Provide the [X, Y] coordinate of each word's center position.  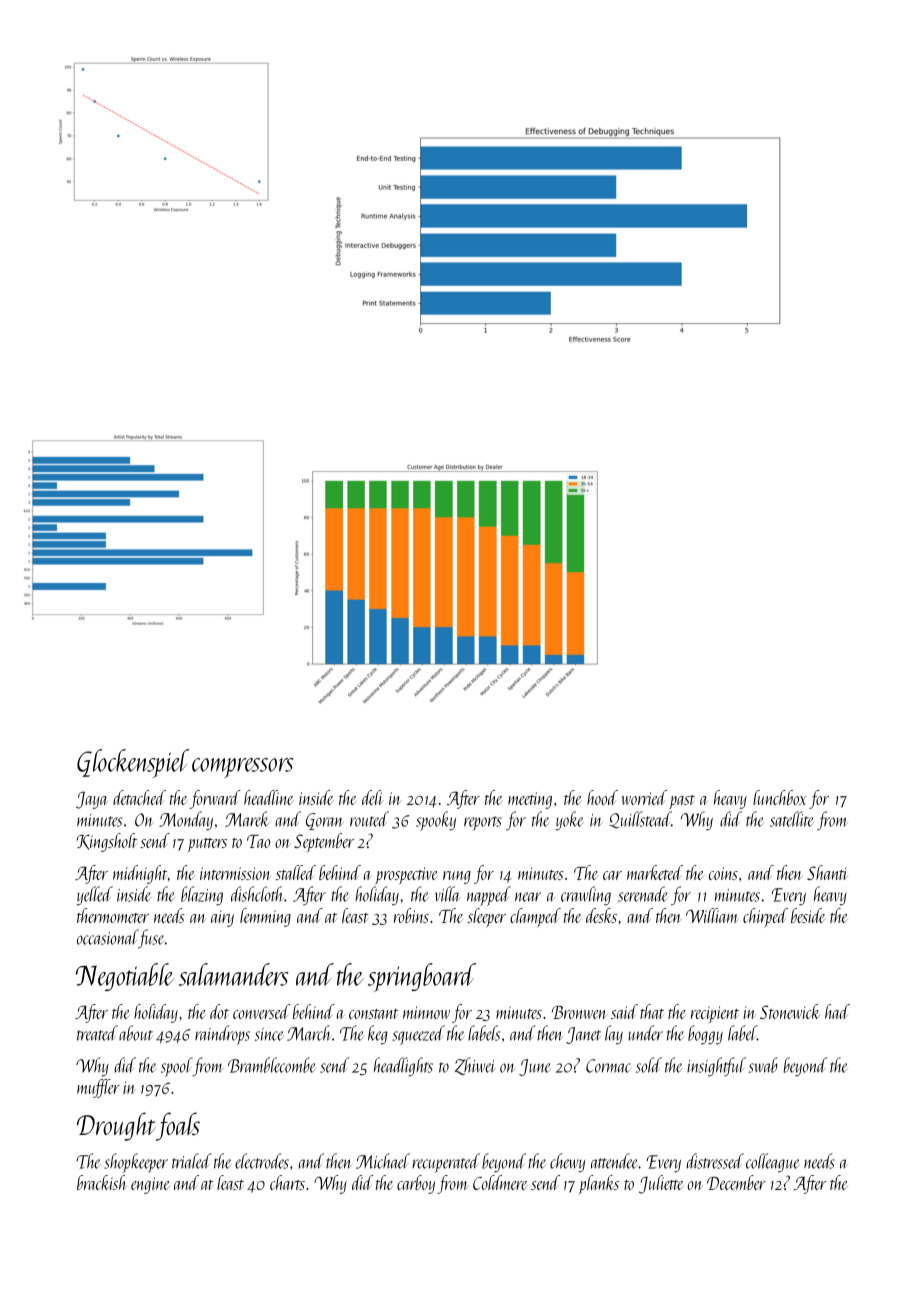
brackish [102, 1182]
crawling [586, 896]
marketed [655, 872]
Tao [258, 841]
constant [373, 1014]
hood [602, 797]
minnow [426, 1012]
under [646, 1033]
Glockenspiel [133, 763]
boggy [705, 1035]
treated [97, 1033]
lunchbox [780, 797]
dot [219, 1011]
